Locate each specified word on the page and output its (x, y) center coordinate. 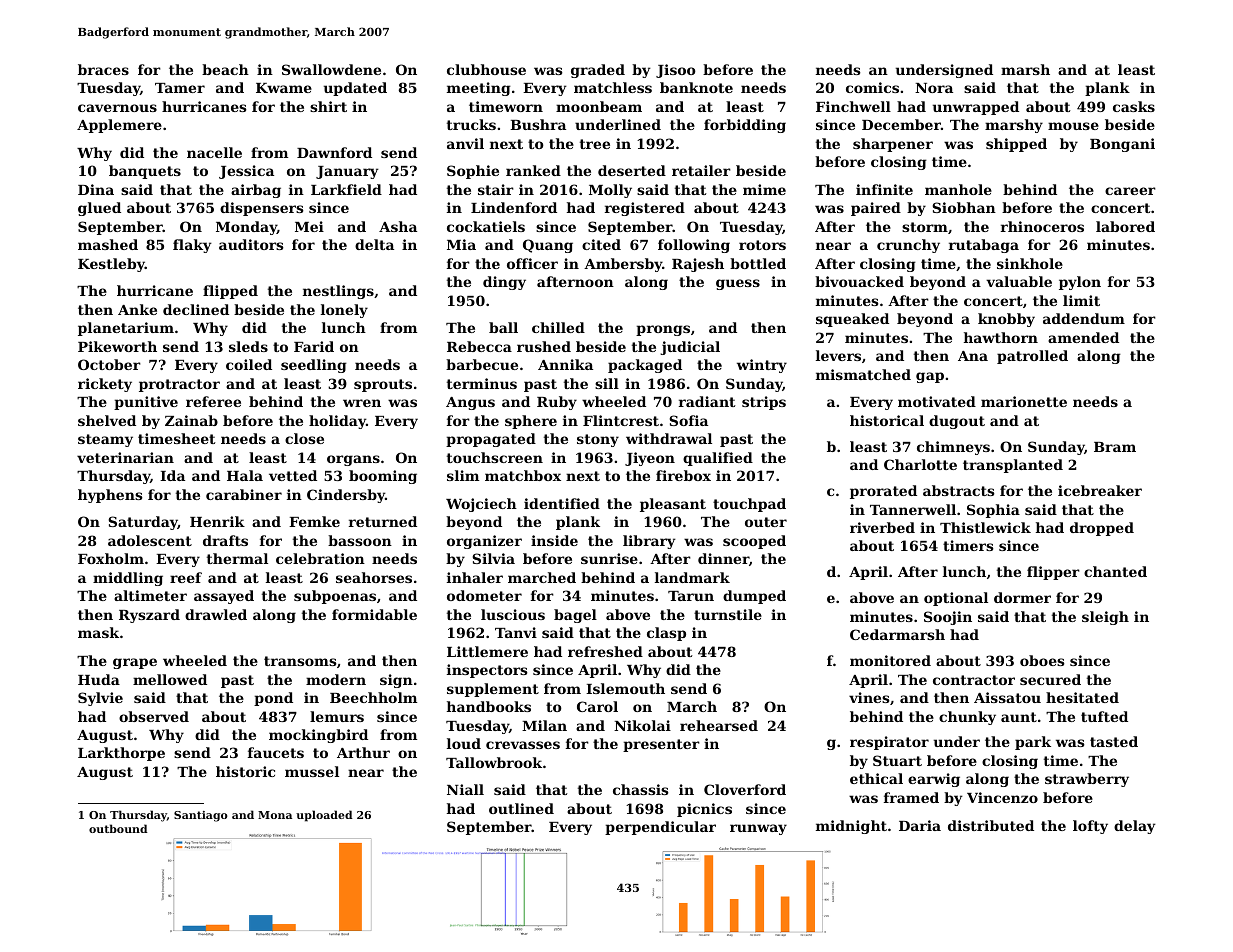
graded (598, 71)
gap (930, 377)
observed (154, 716)
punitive (146, 403)
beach (225, 69)
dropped (1102, 529)
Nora (934, 88)
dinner (723, 558)
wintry (762, 366)
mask (98, 632)
